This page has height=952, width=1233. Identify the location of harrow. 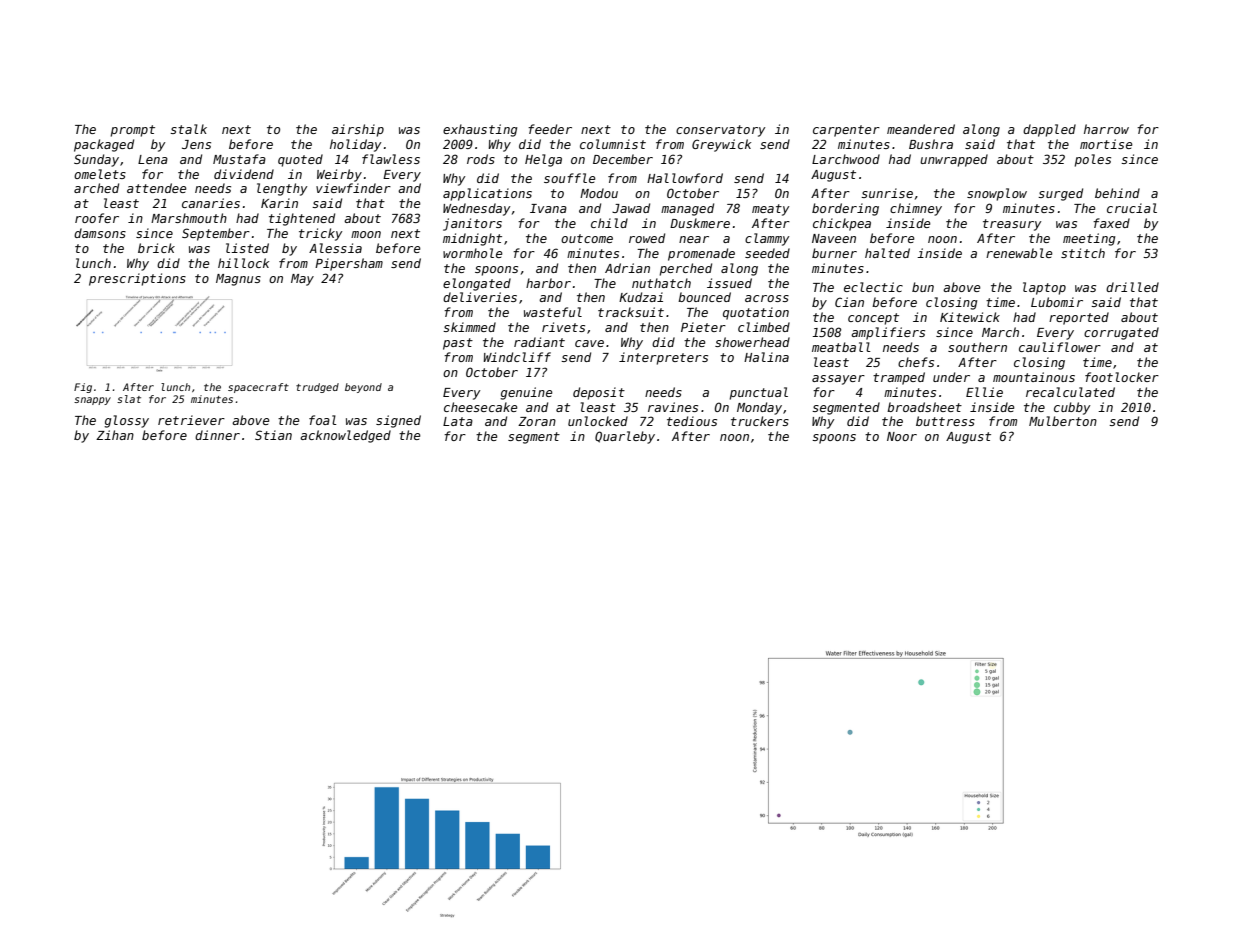
(1106, 129).
